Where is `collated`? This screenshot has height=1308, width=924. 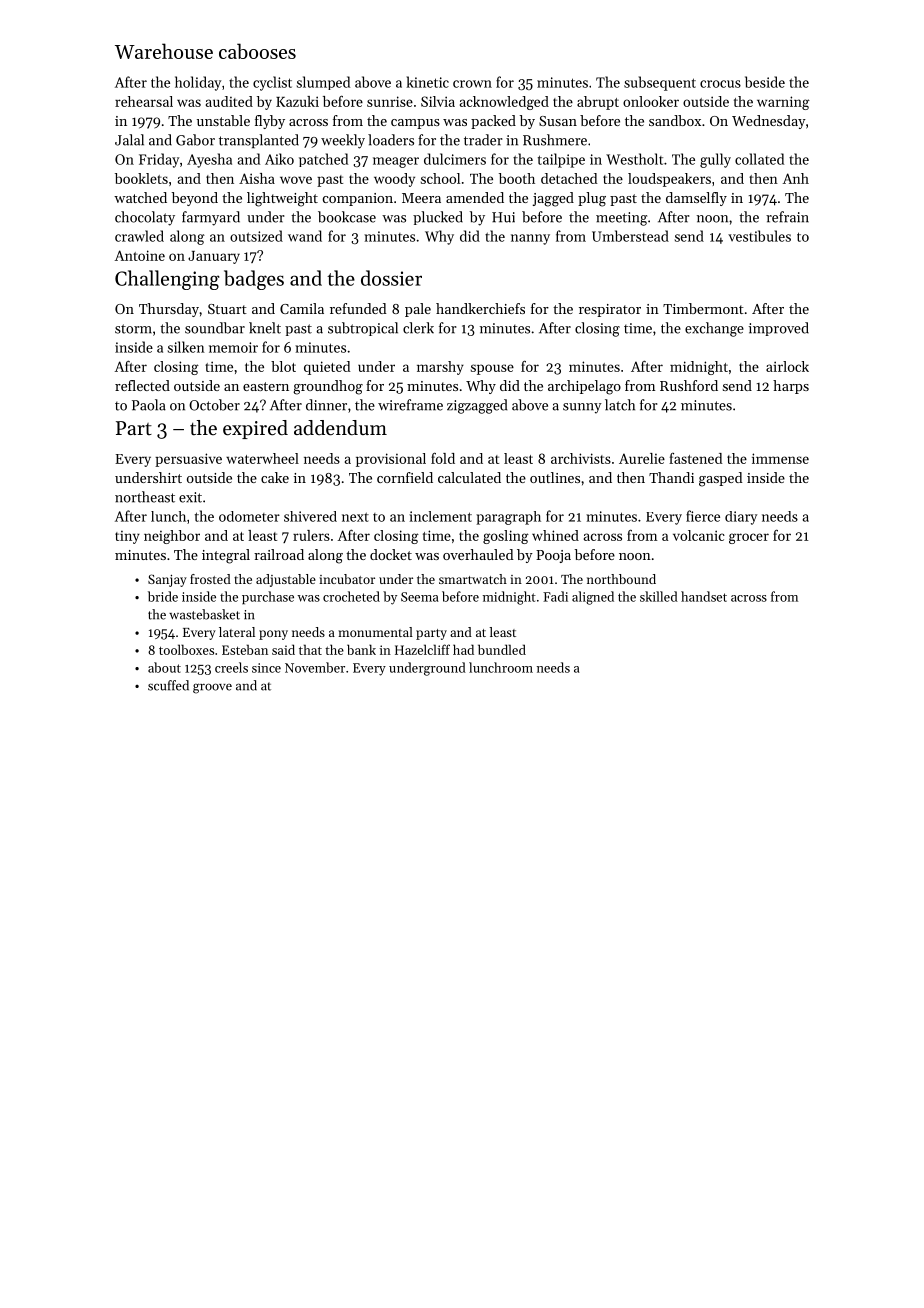
collated is located at coordinates (759, 159).
